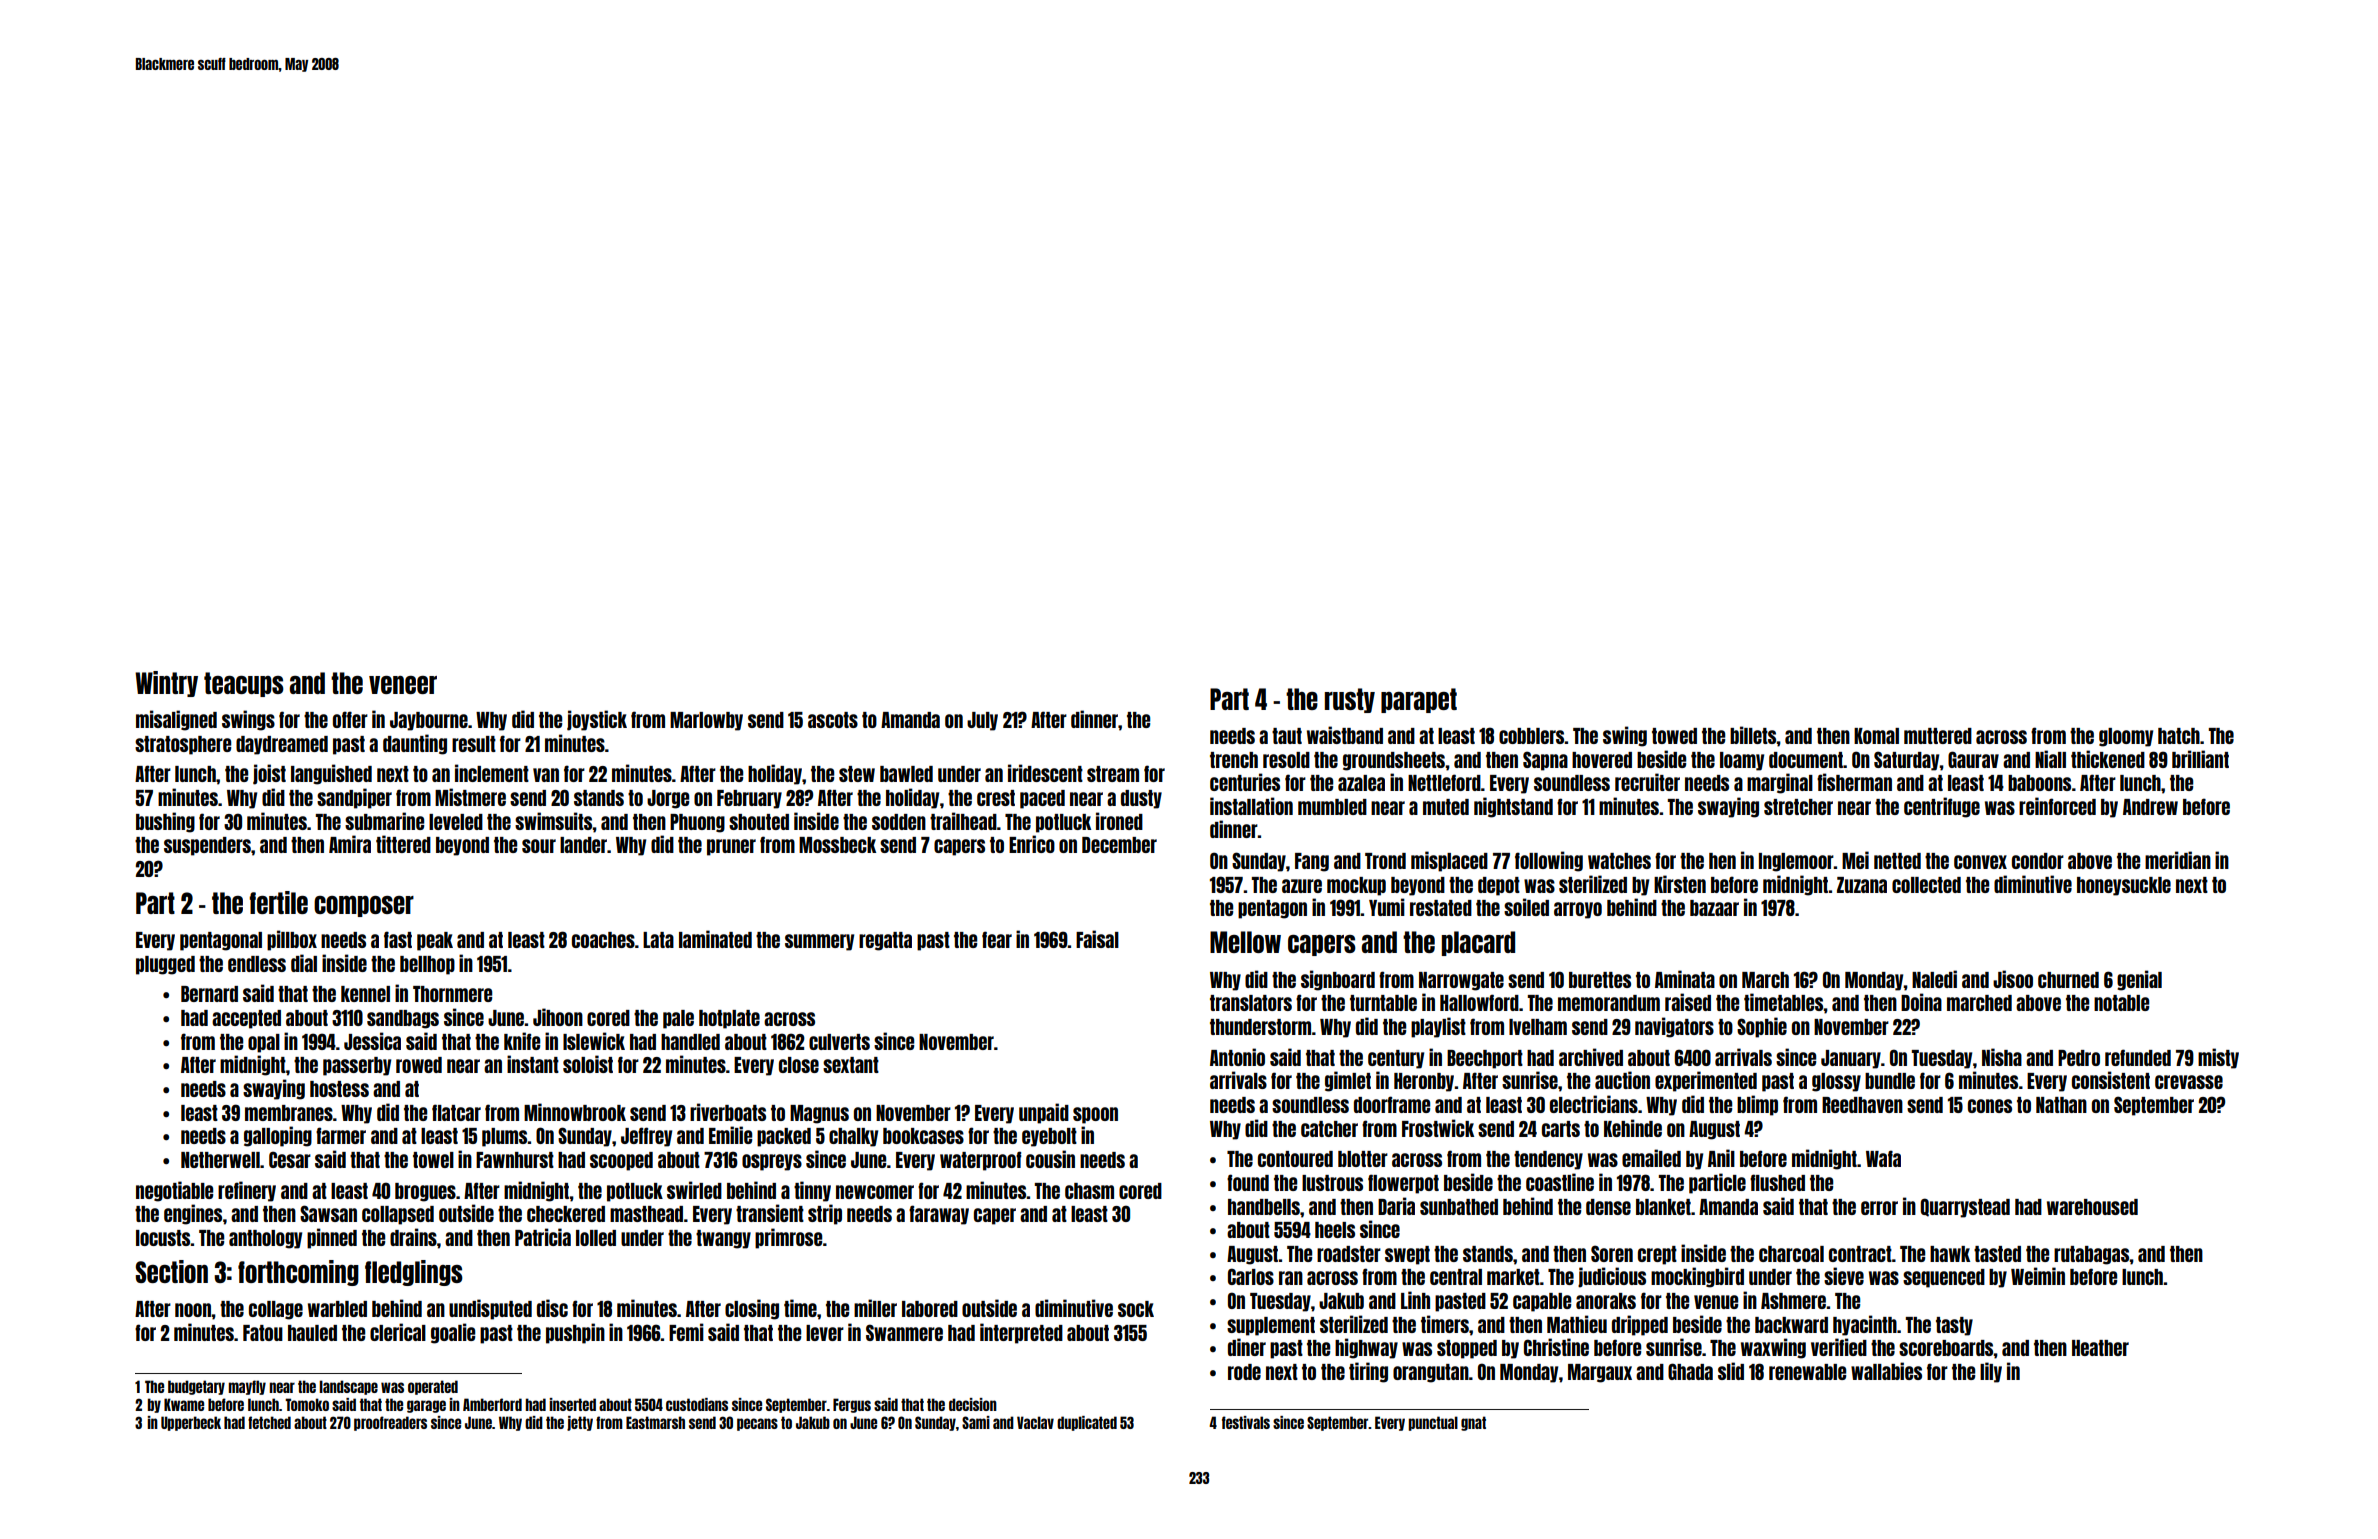  I want to click on festivals, so click(1246, 1422).
